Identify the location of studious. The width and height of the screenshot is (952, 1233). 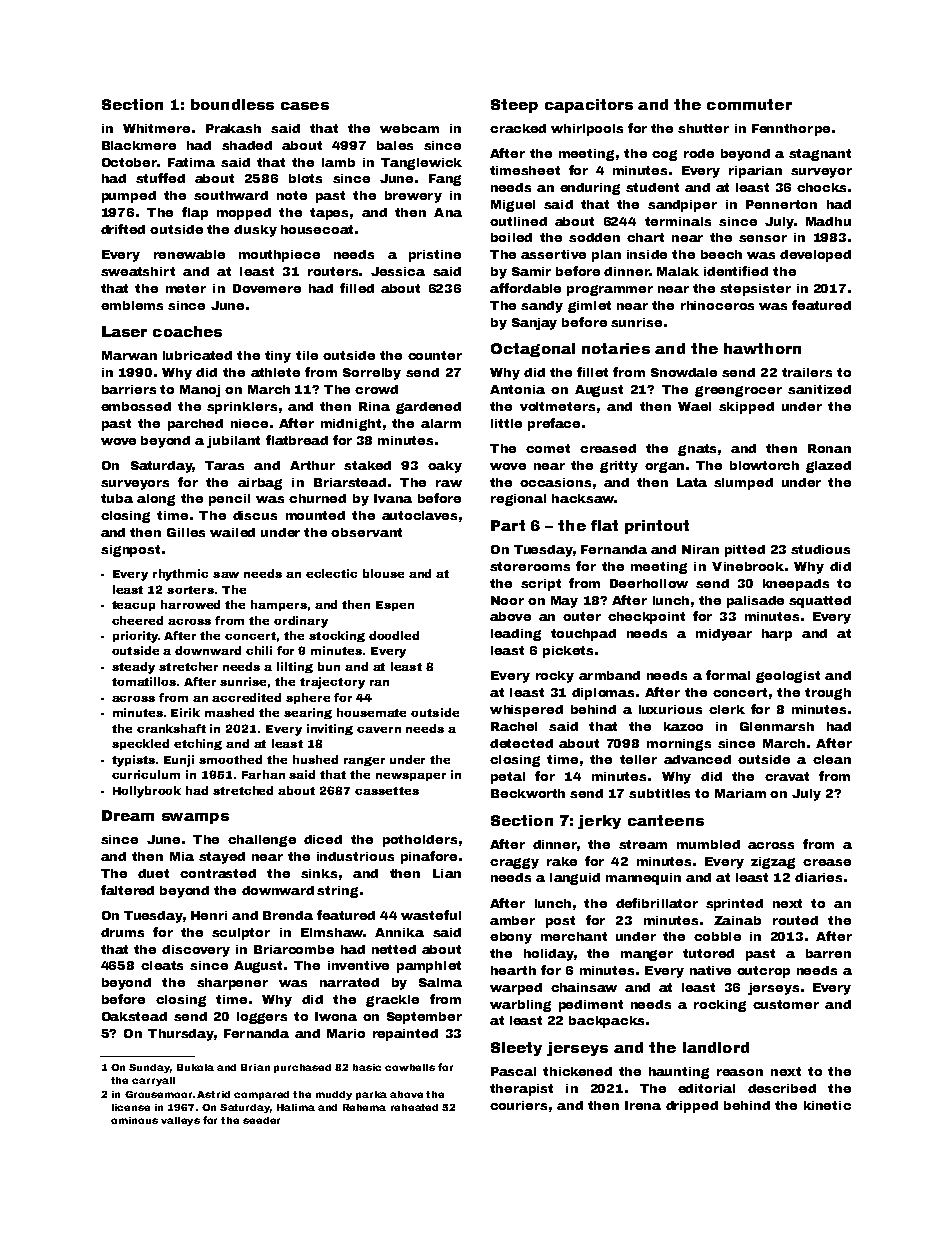
(820, 549).
